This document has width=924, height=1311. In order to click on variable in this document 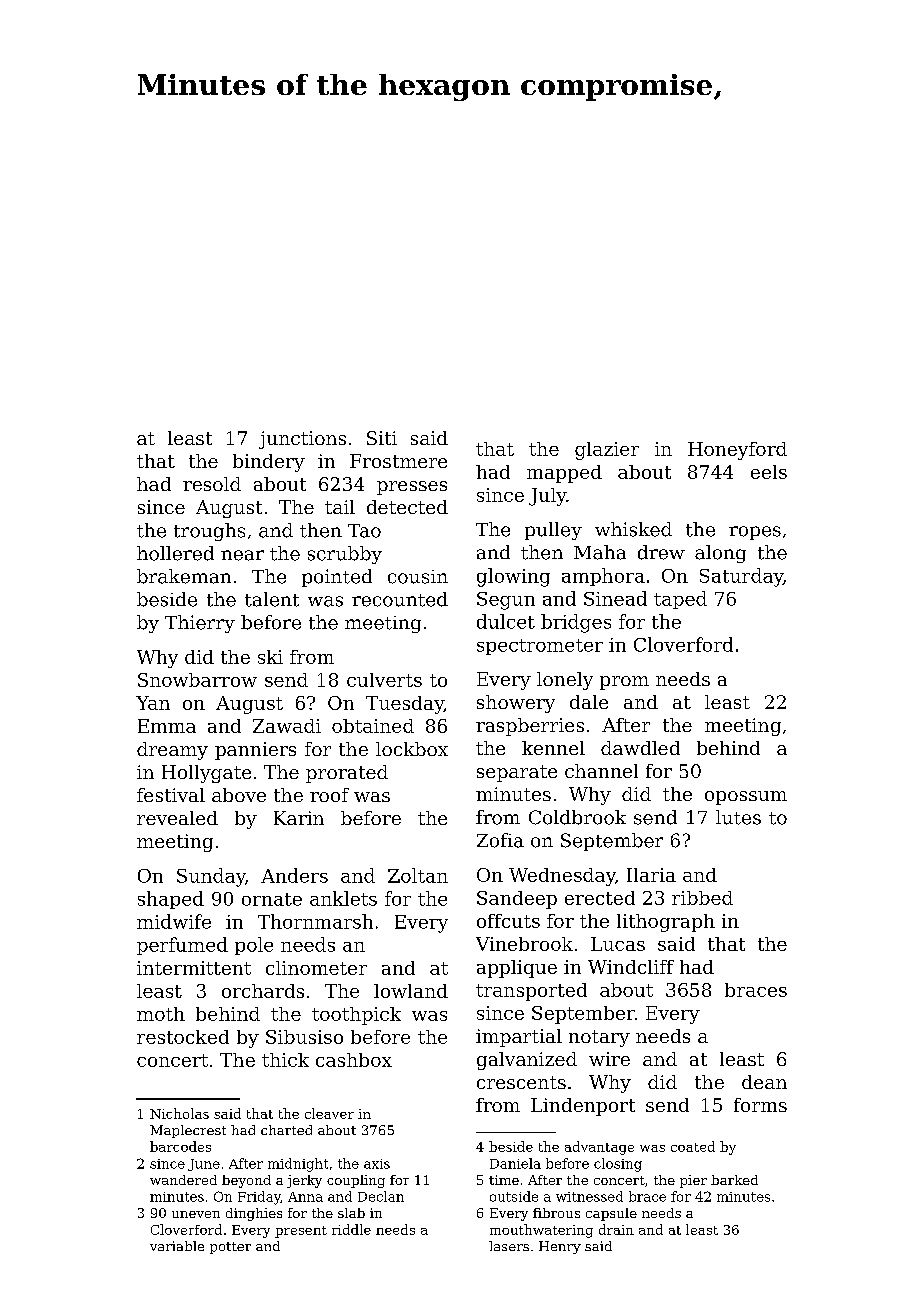, I will do `click(177, 1246)`.
